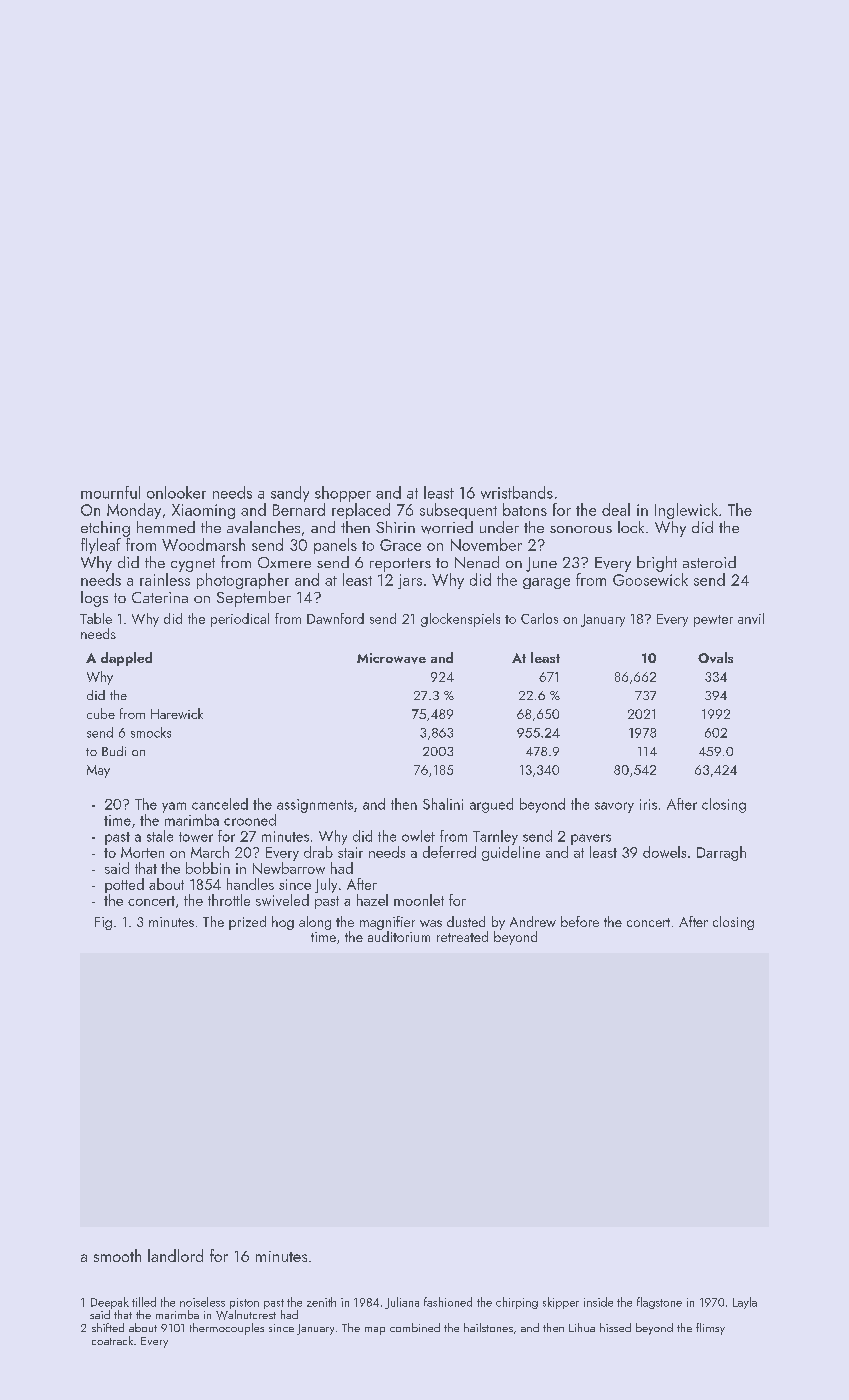 Image resolution: width=849 pixels, height=1400 pixels. Describe the element at coordinates (648, 804) in the screenshot. I see `iris` at that location.
